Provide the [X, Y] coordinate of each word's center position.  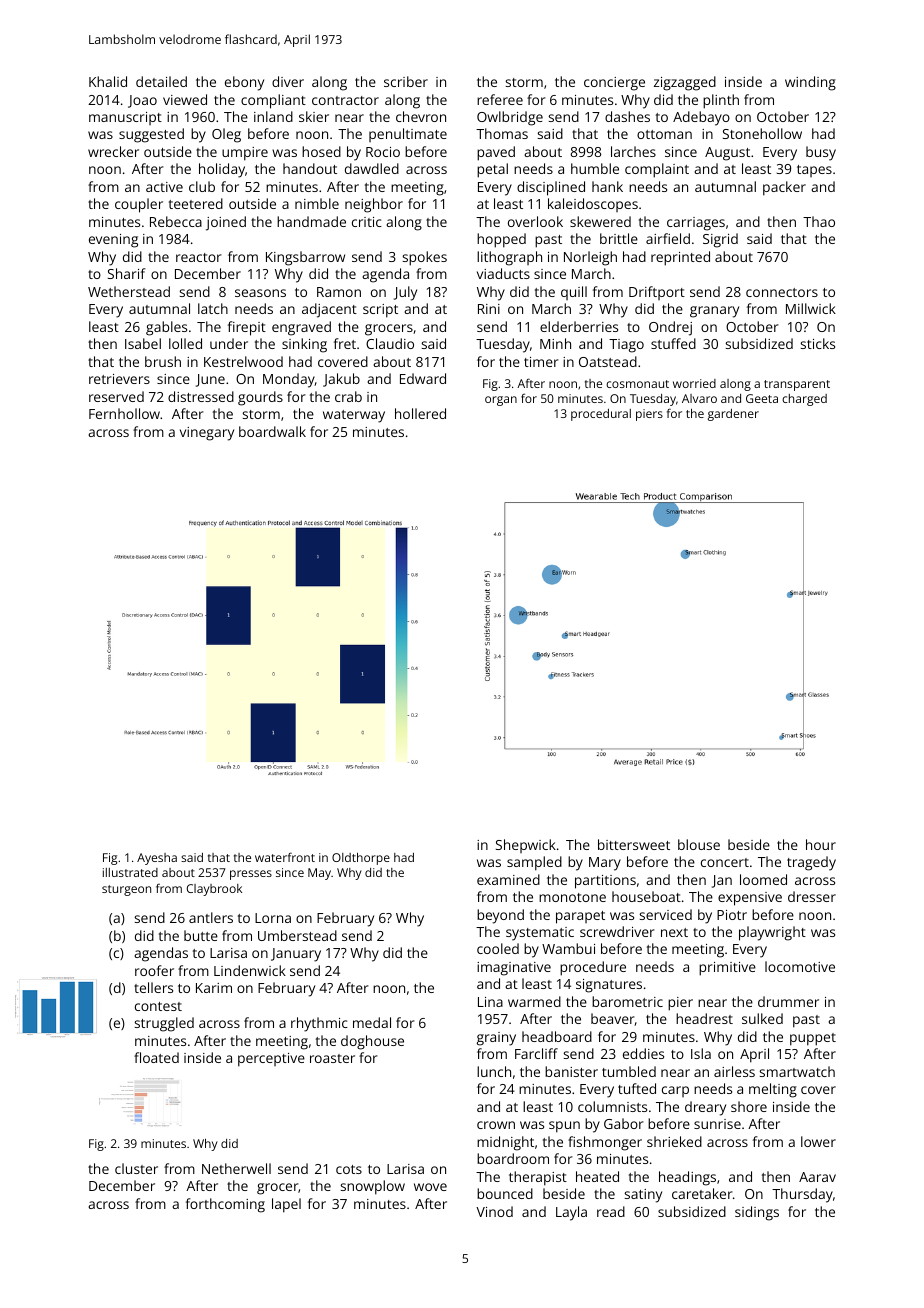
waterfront [285, 857]
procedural [601, 415]
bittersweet [634, 844]
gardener [733, 415]
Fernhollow [124, 413]
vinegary [207, 434]
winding [810, 83]
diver [288, 81]
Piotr [732, 915]
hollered [420, 413]
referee [500, 99]
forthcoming [225, 1205]
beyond [500, 916]
